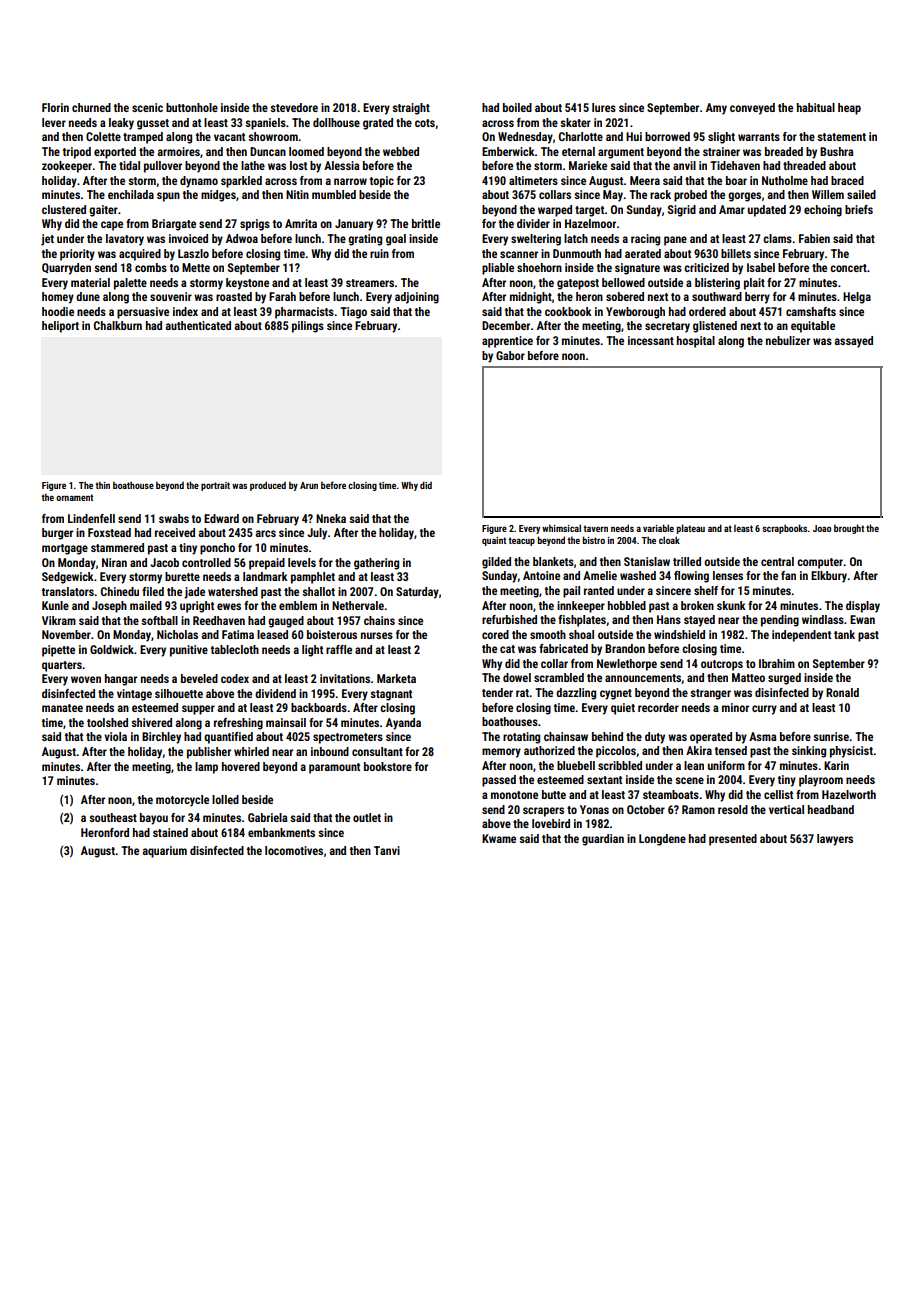 This page has width=924, height=1308. Describe the element at coordinates (388, 766) in the page. I see `bookstore` at that location.
